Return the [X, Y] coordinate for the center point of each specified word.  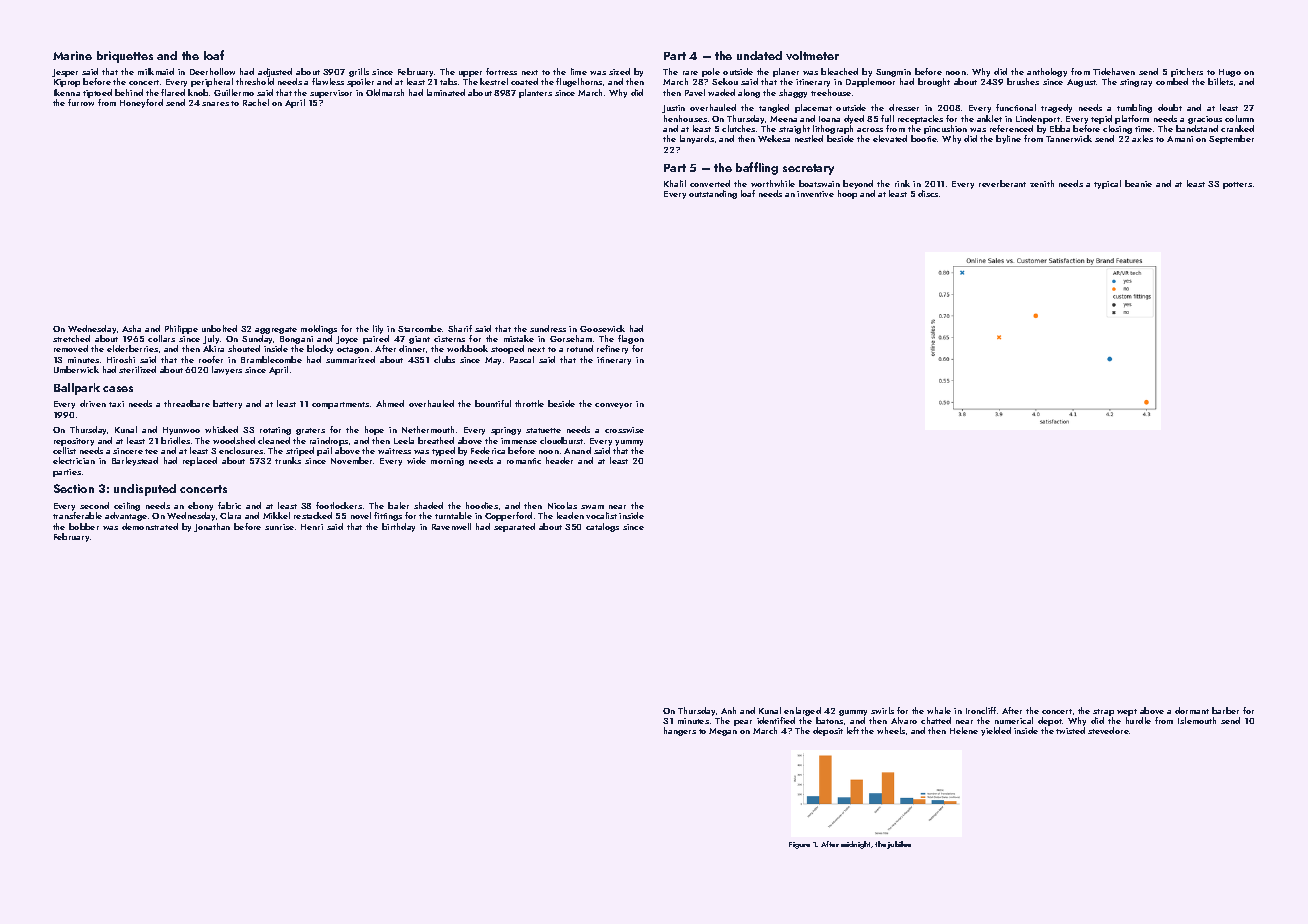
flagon [631, 339]
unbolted [219, 328]
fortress [501, 71]
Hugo [1230, 73]
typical [1107, 184]
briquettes [125, 57]
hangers [680, 731]
